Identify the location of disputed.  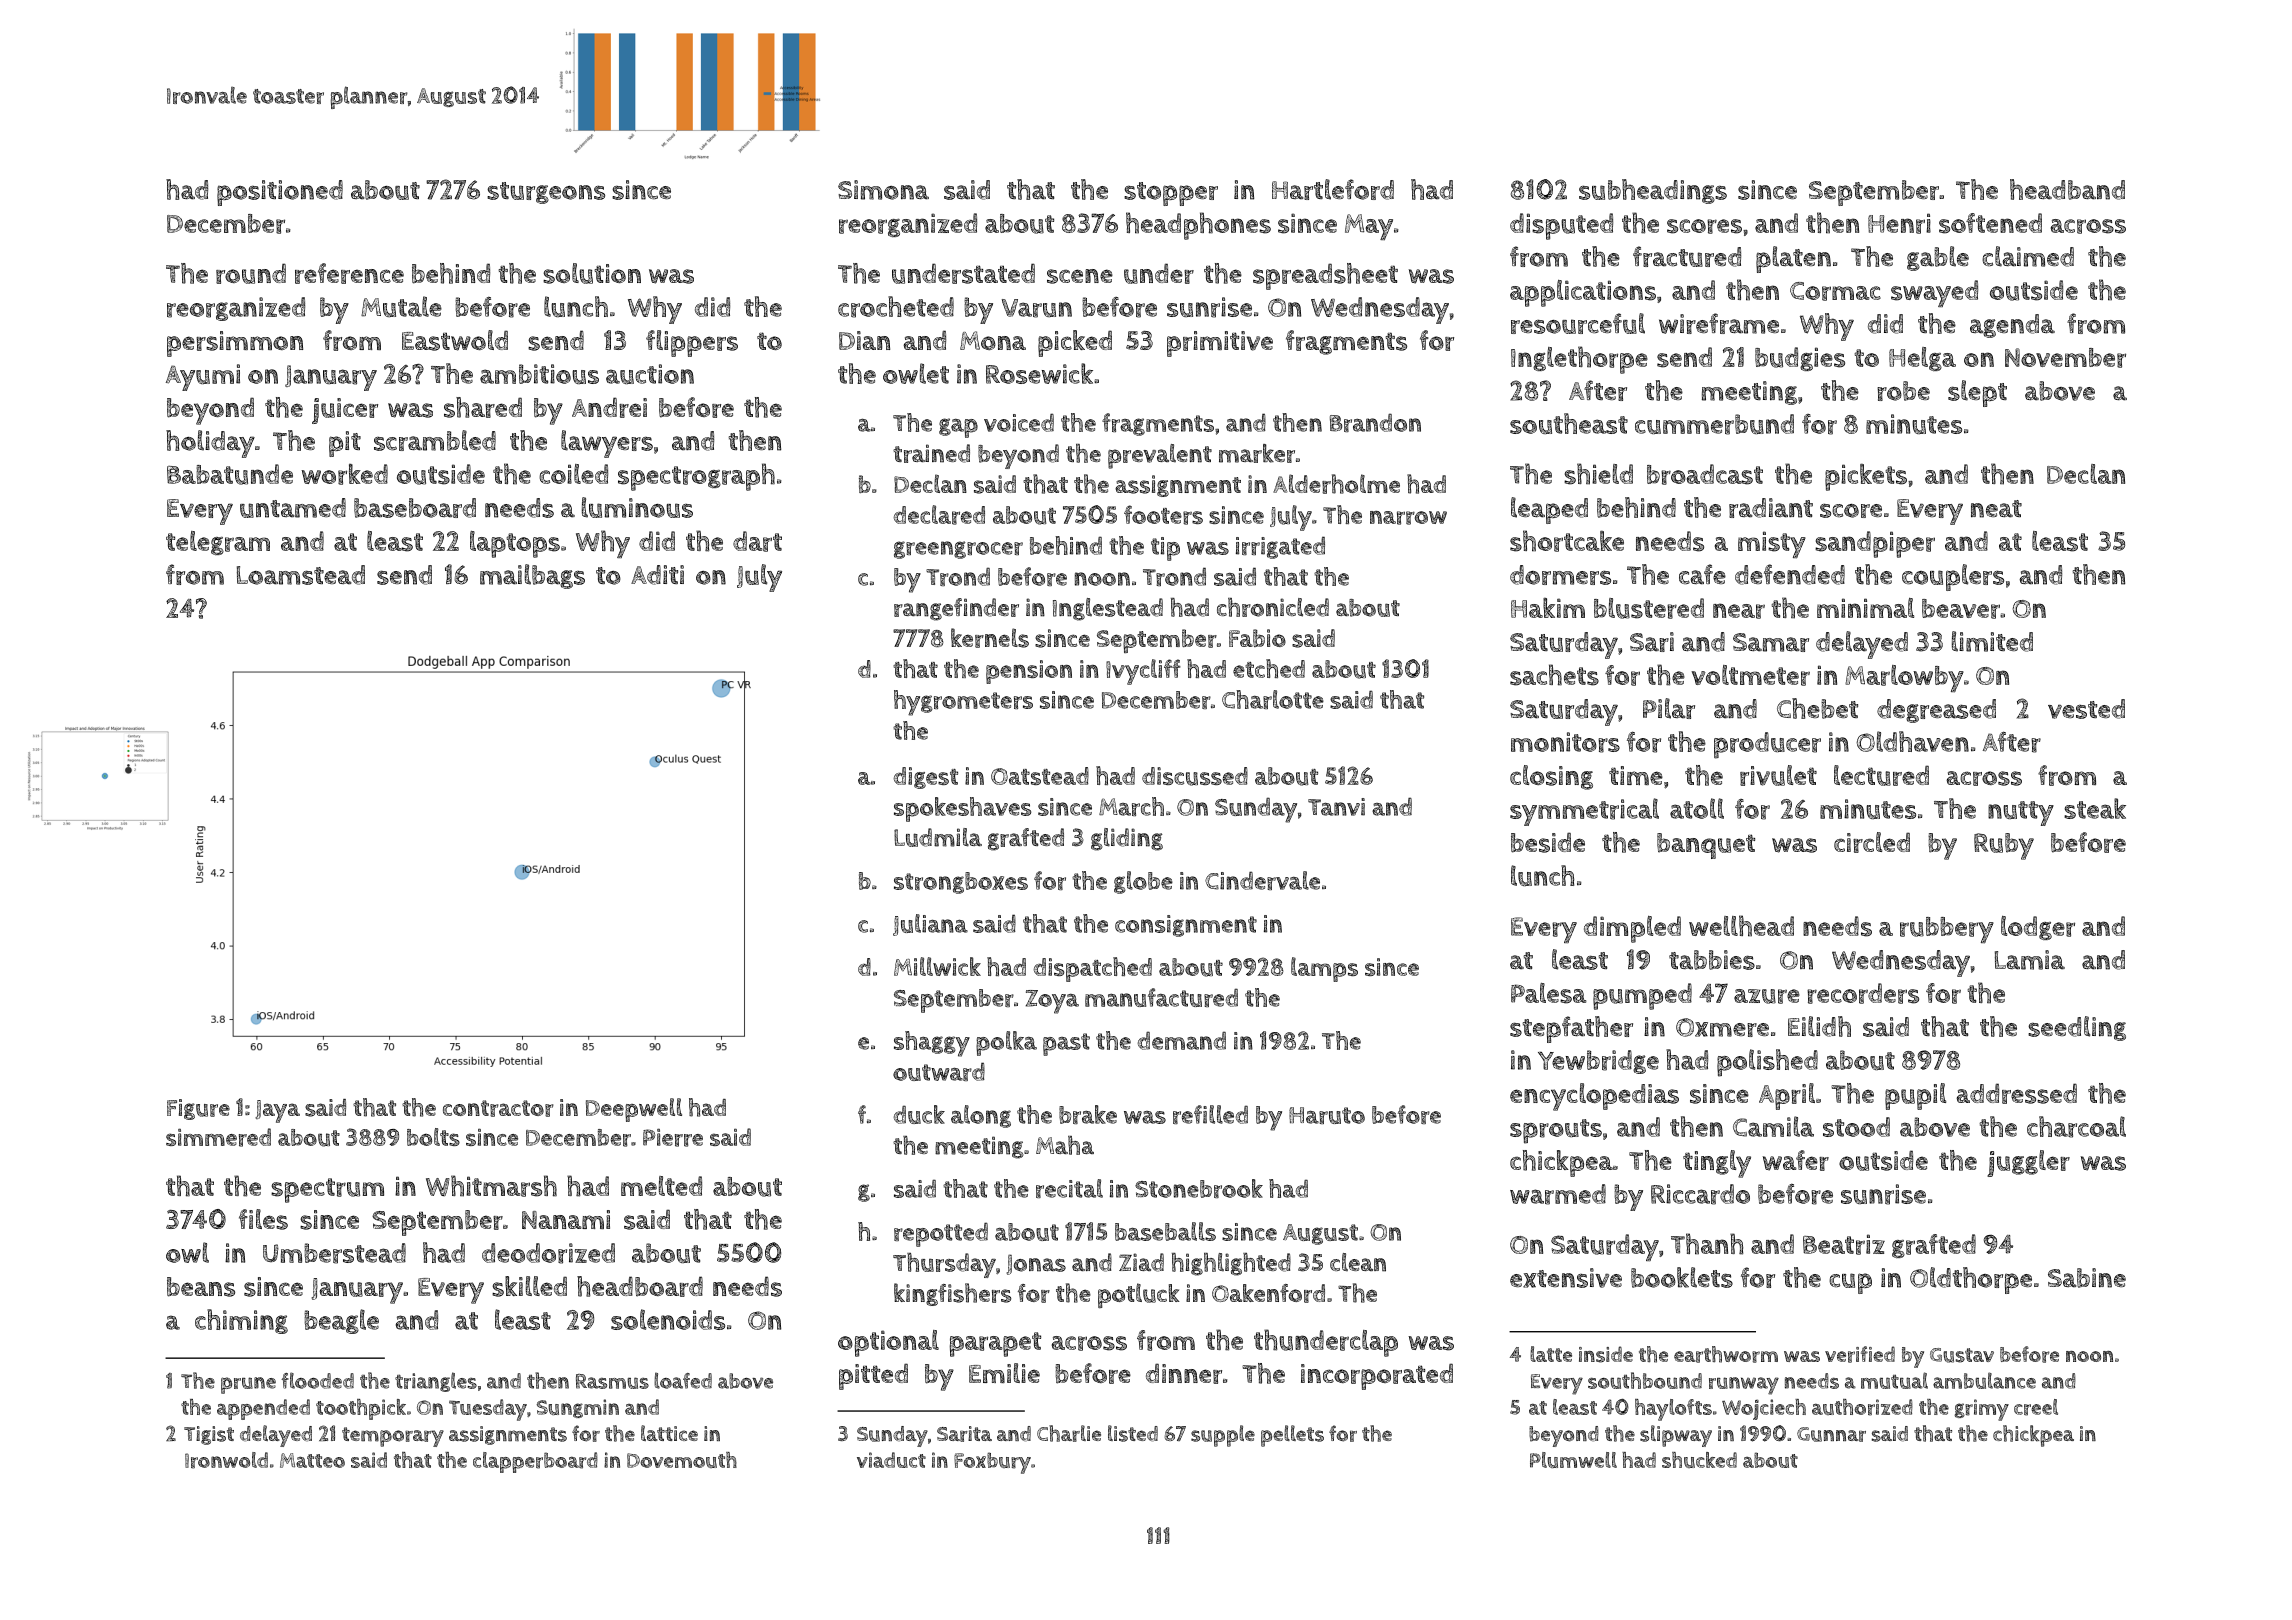
(1561, 226).
